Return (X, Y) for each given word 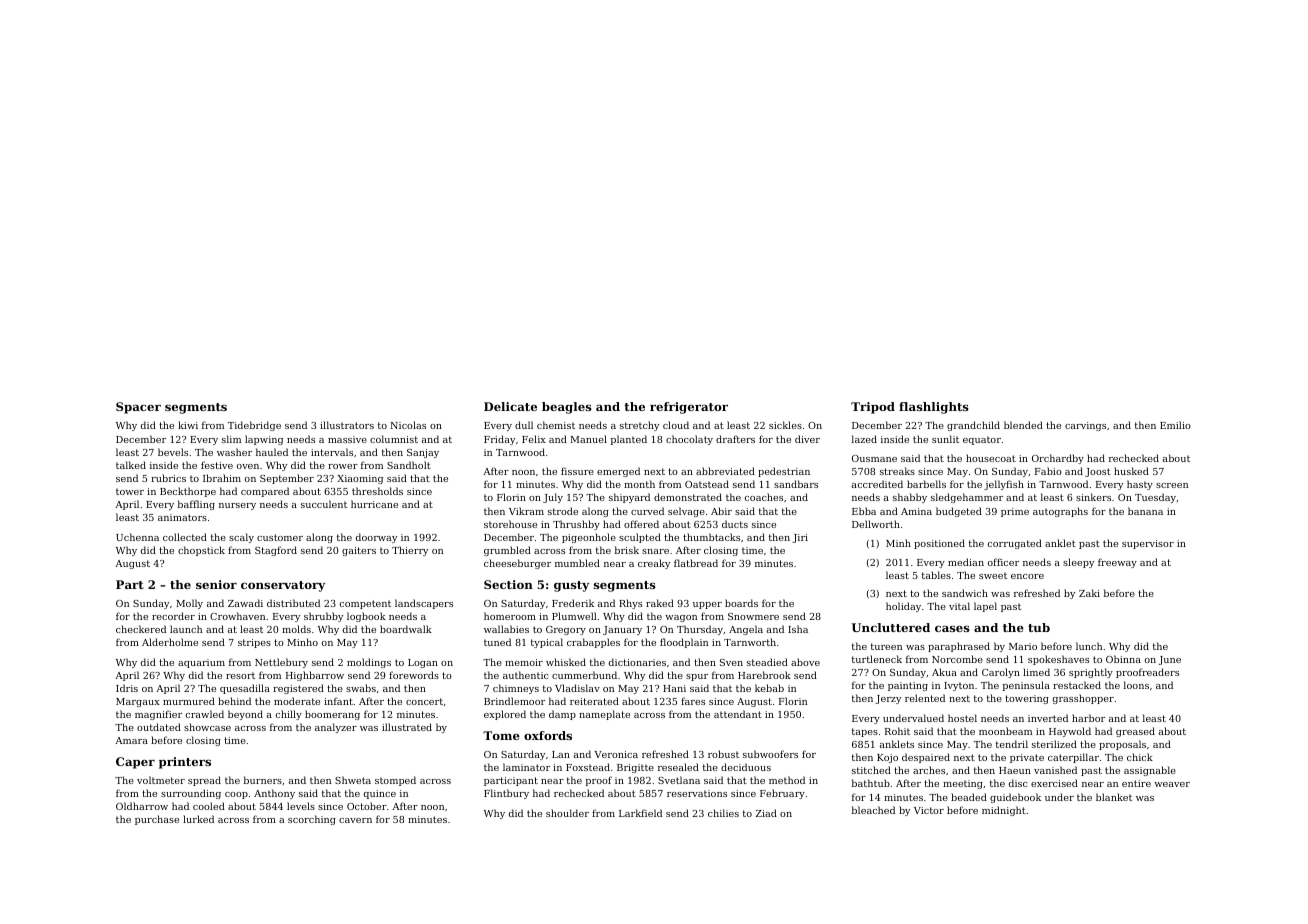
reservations (697, 793)
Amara (131, 740)
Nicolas (408, 425)
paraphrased (959, 647)
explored (505, 715)
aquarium (201, 663)
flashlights (934, 408)
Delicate (510, 406)
